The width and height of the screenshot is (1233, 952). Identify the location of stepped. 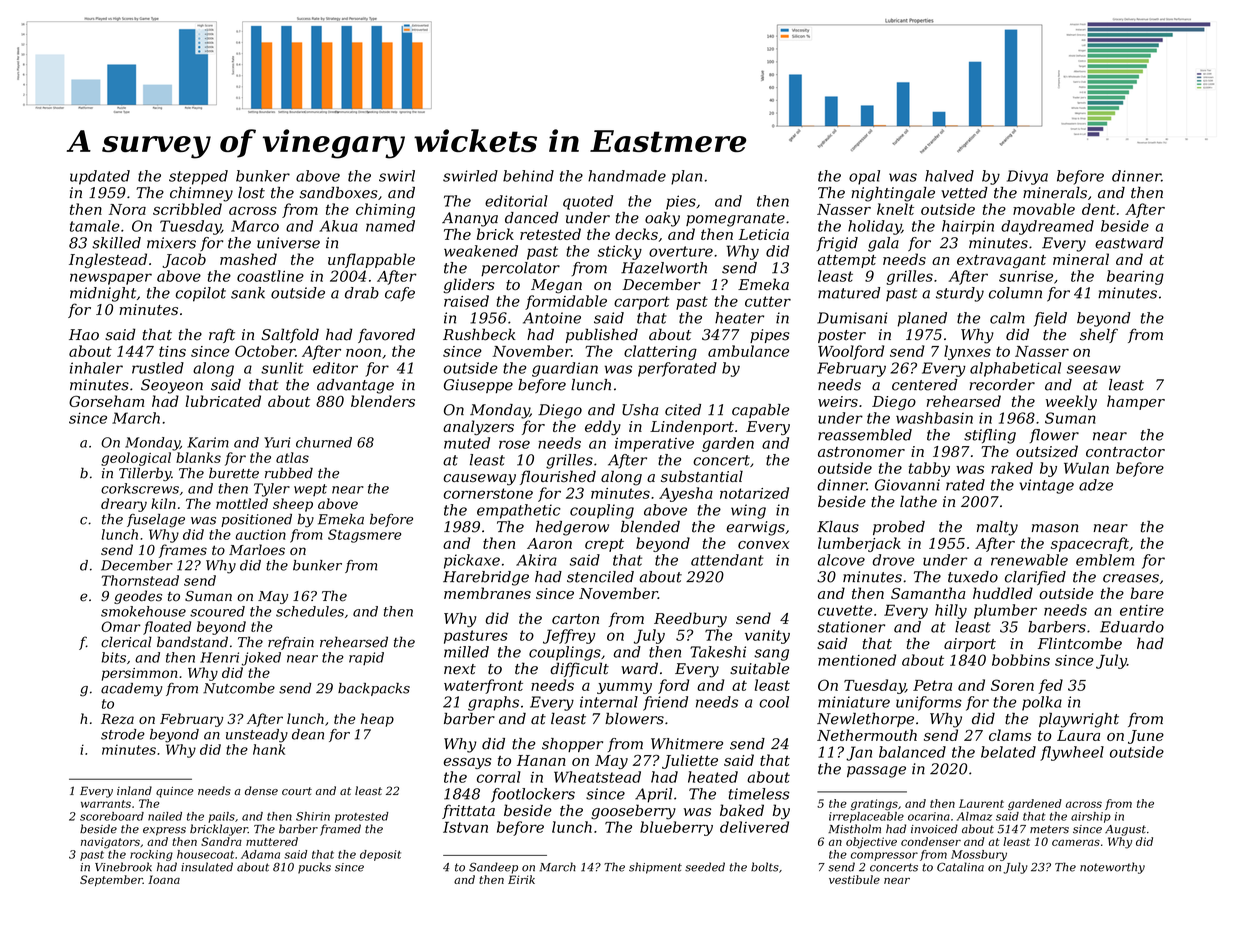
(198, 177).
